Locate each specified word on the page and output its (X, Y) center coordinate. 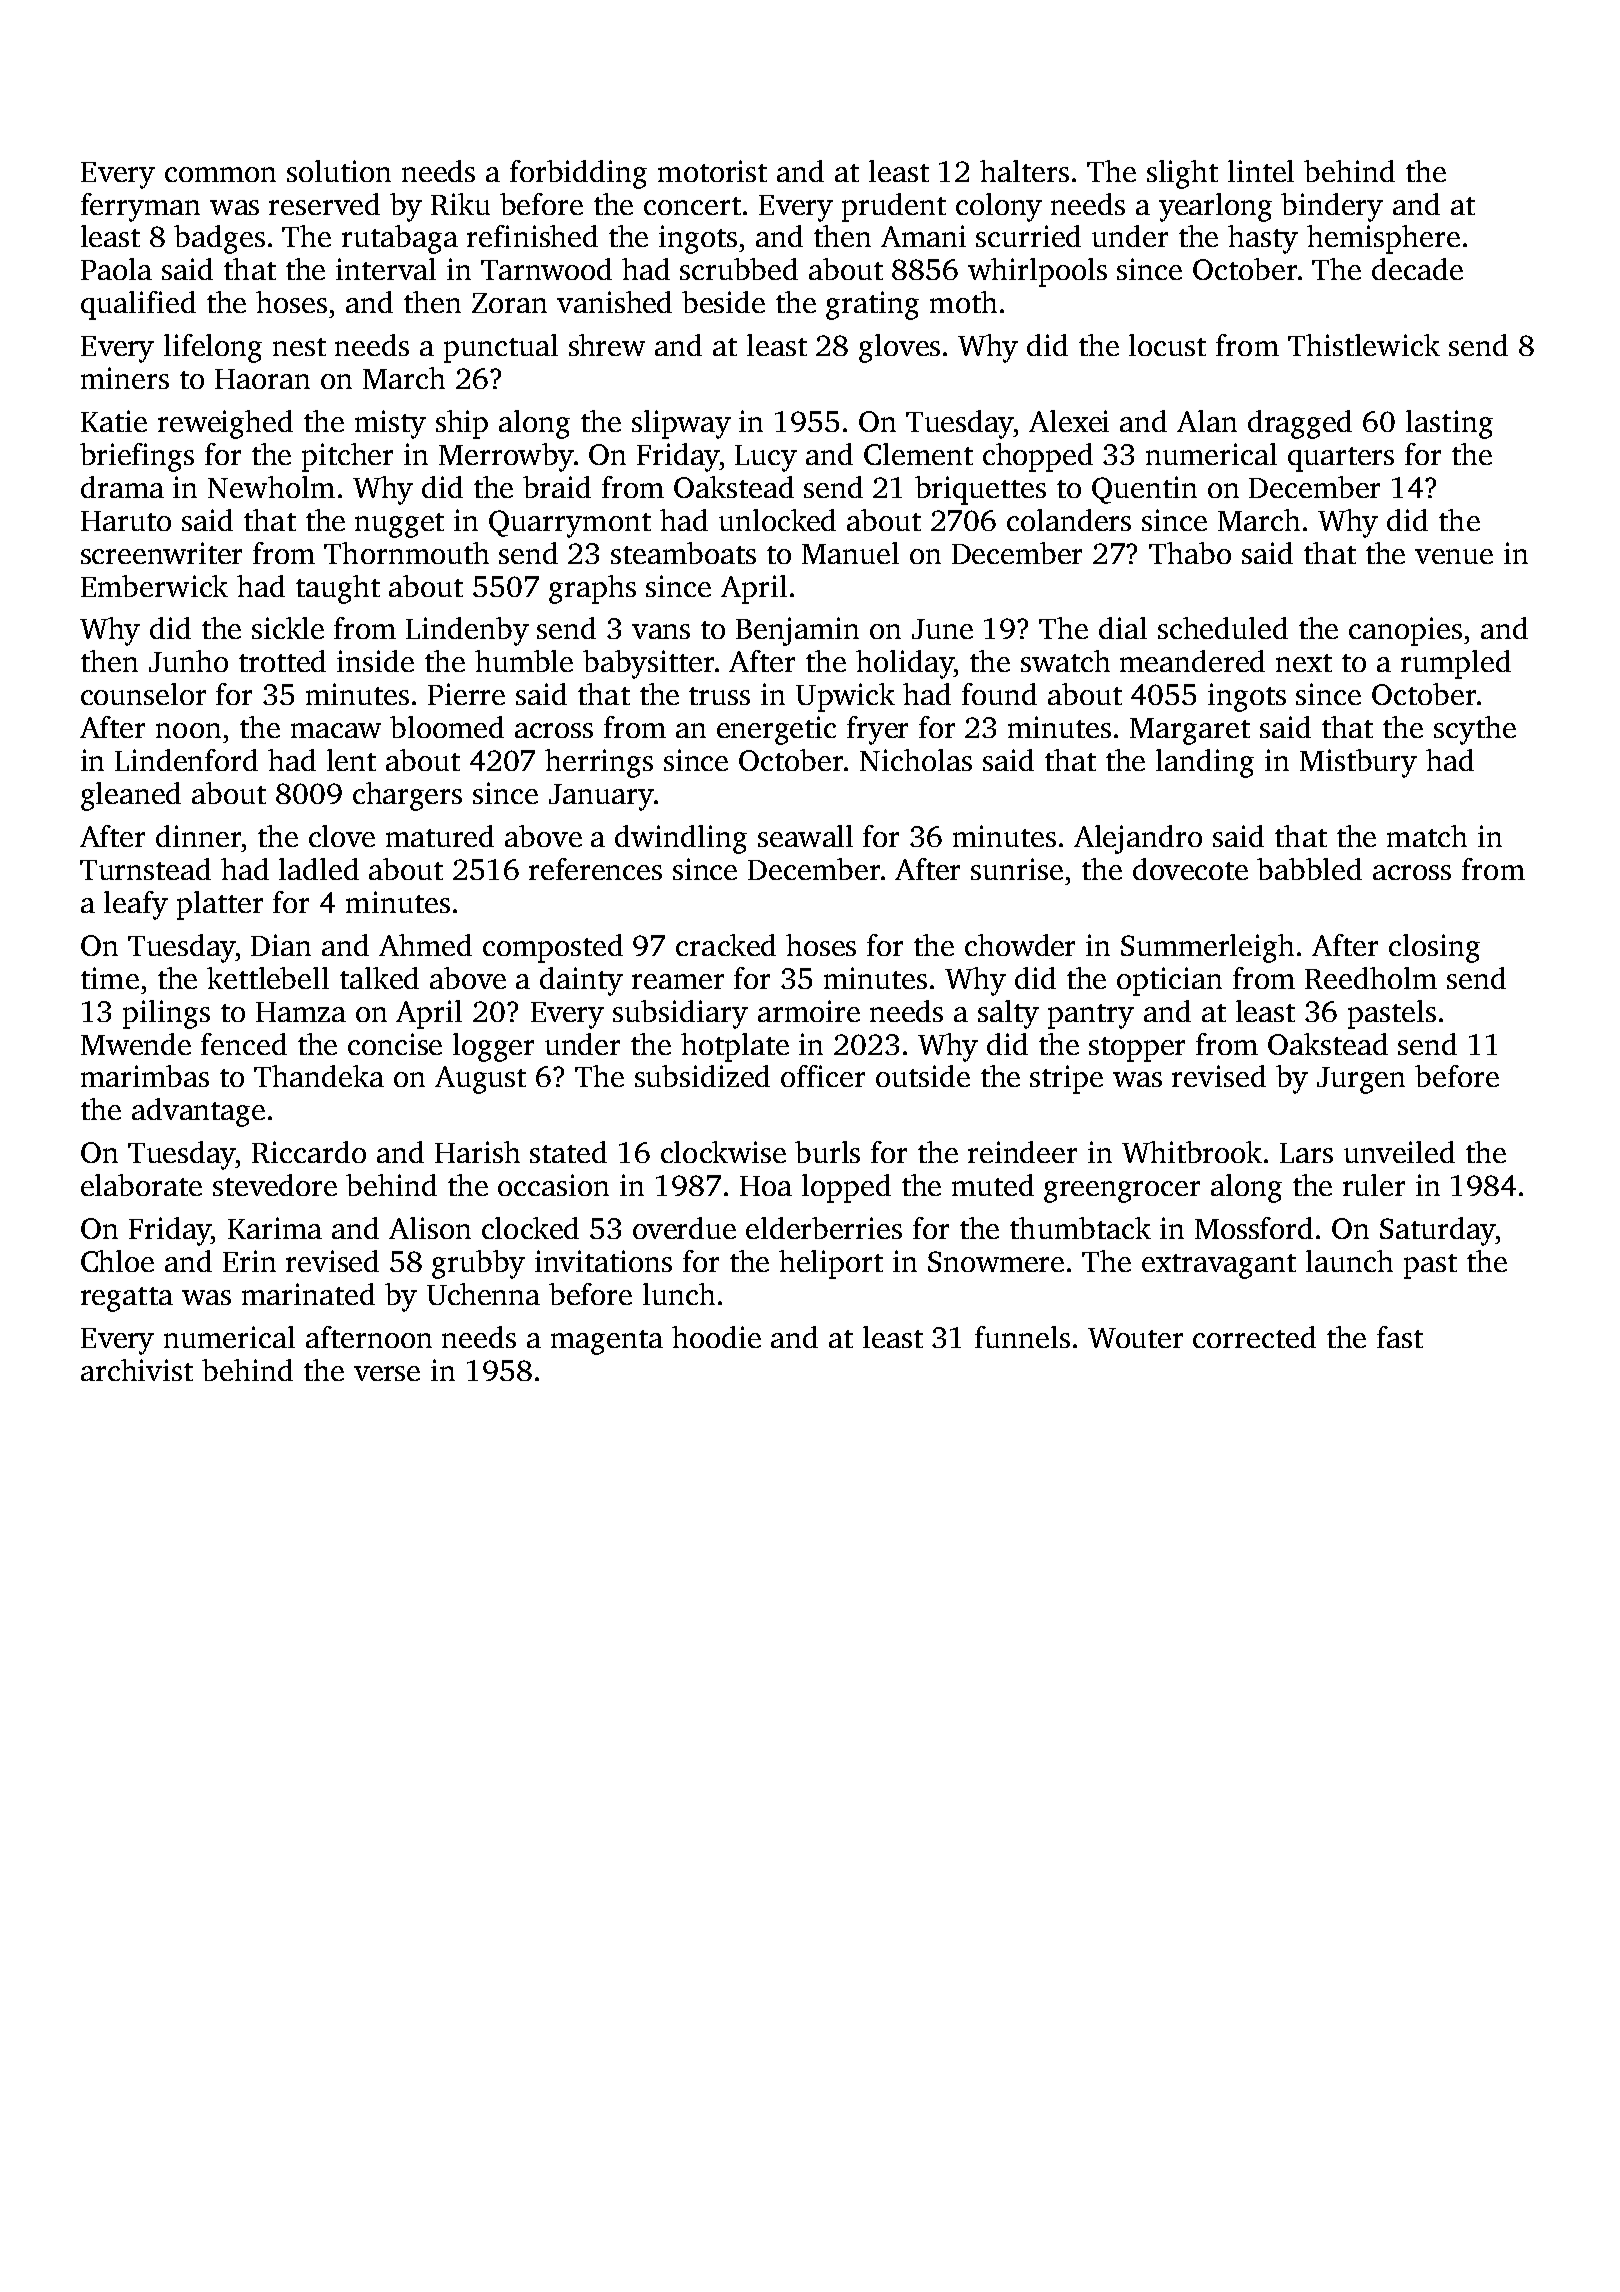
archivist (137, 1370)
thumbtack (1080, 1228)
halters (1024, 171)
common (220, 174)
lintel (1261, 171)
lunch (679, 1294)
